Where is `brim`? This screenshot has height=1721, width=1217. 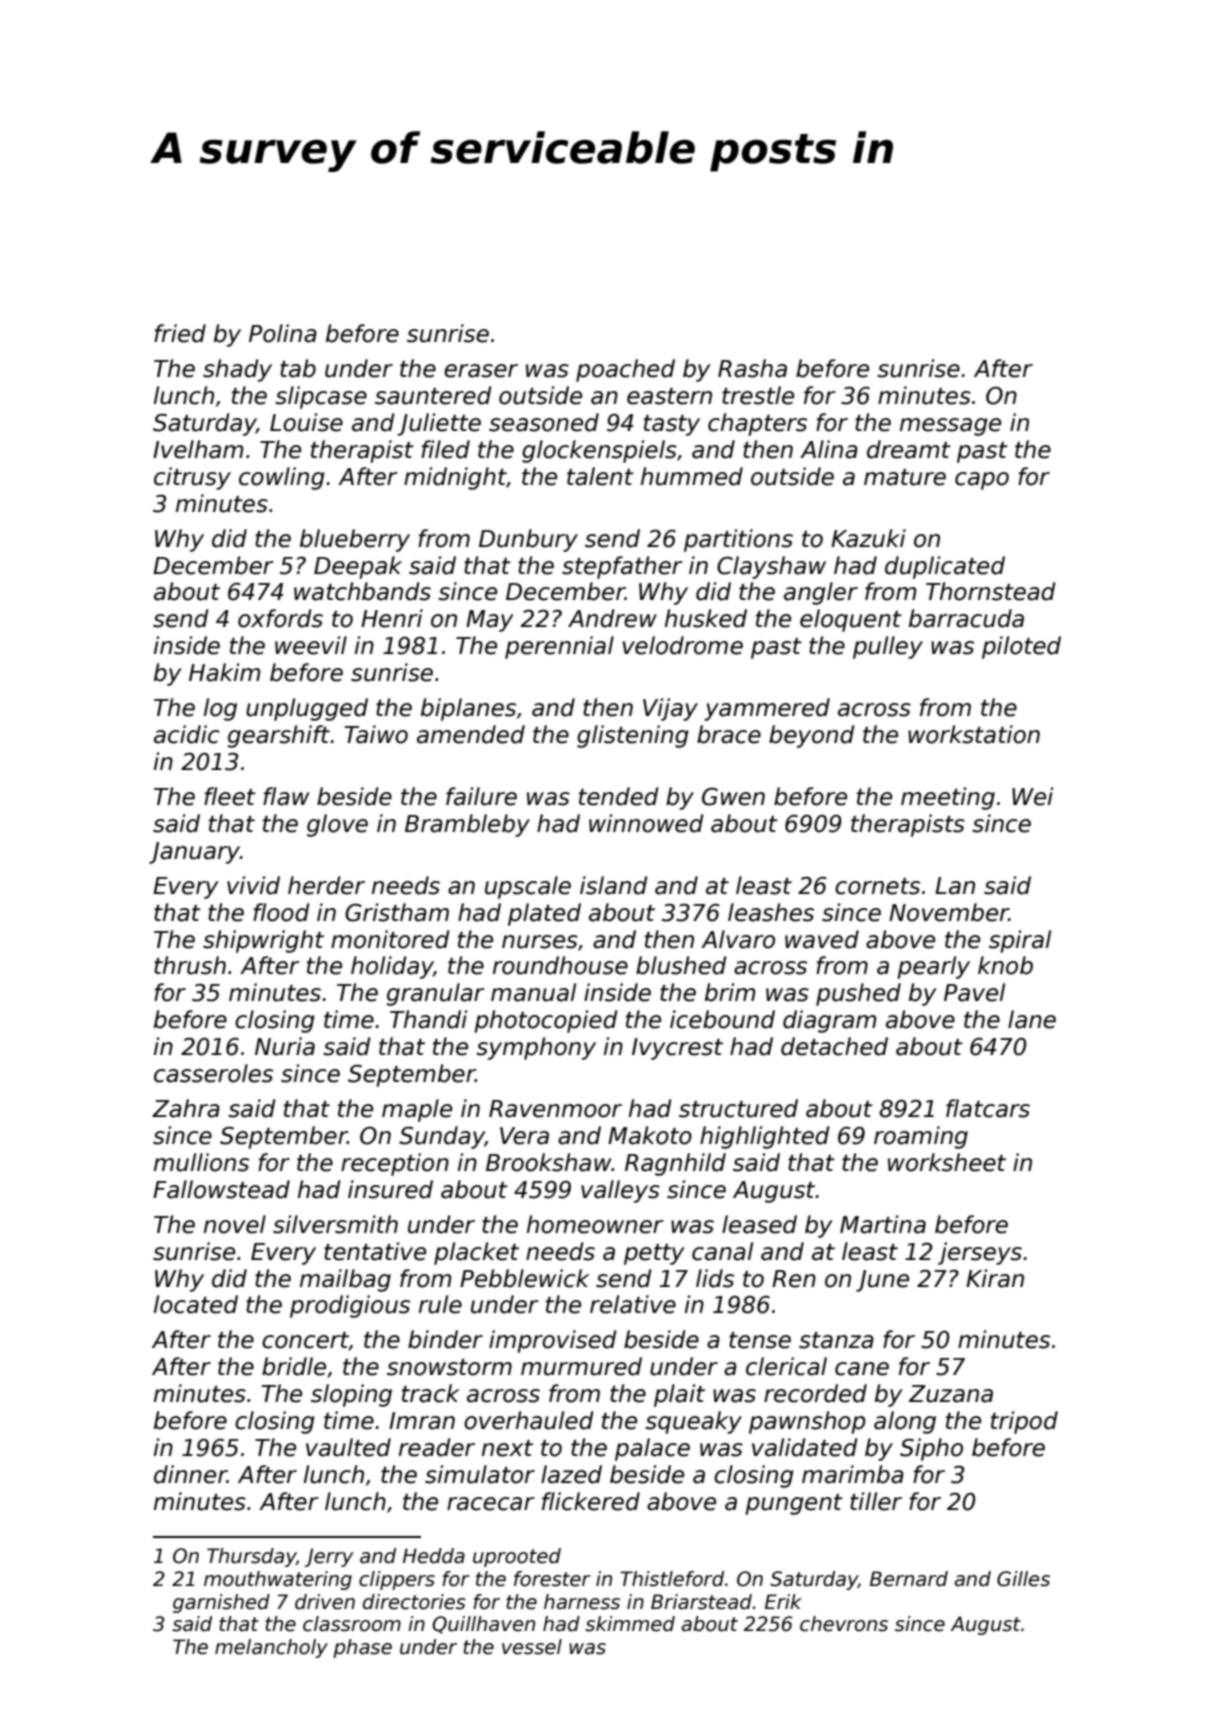 brim is located at coordinates (730, 992).
